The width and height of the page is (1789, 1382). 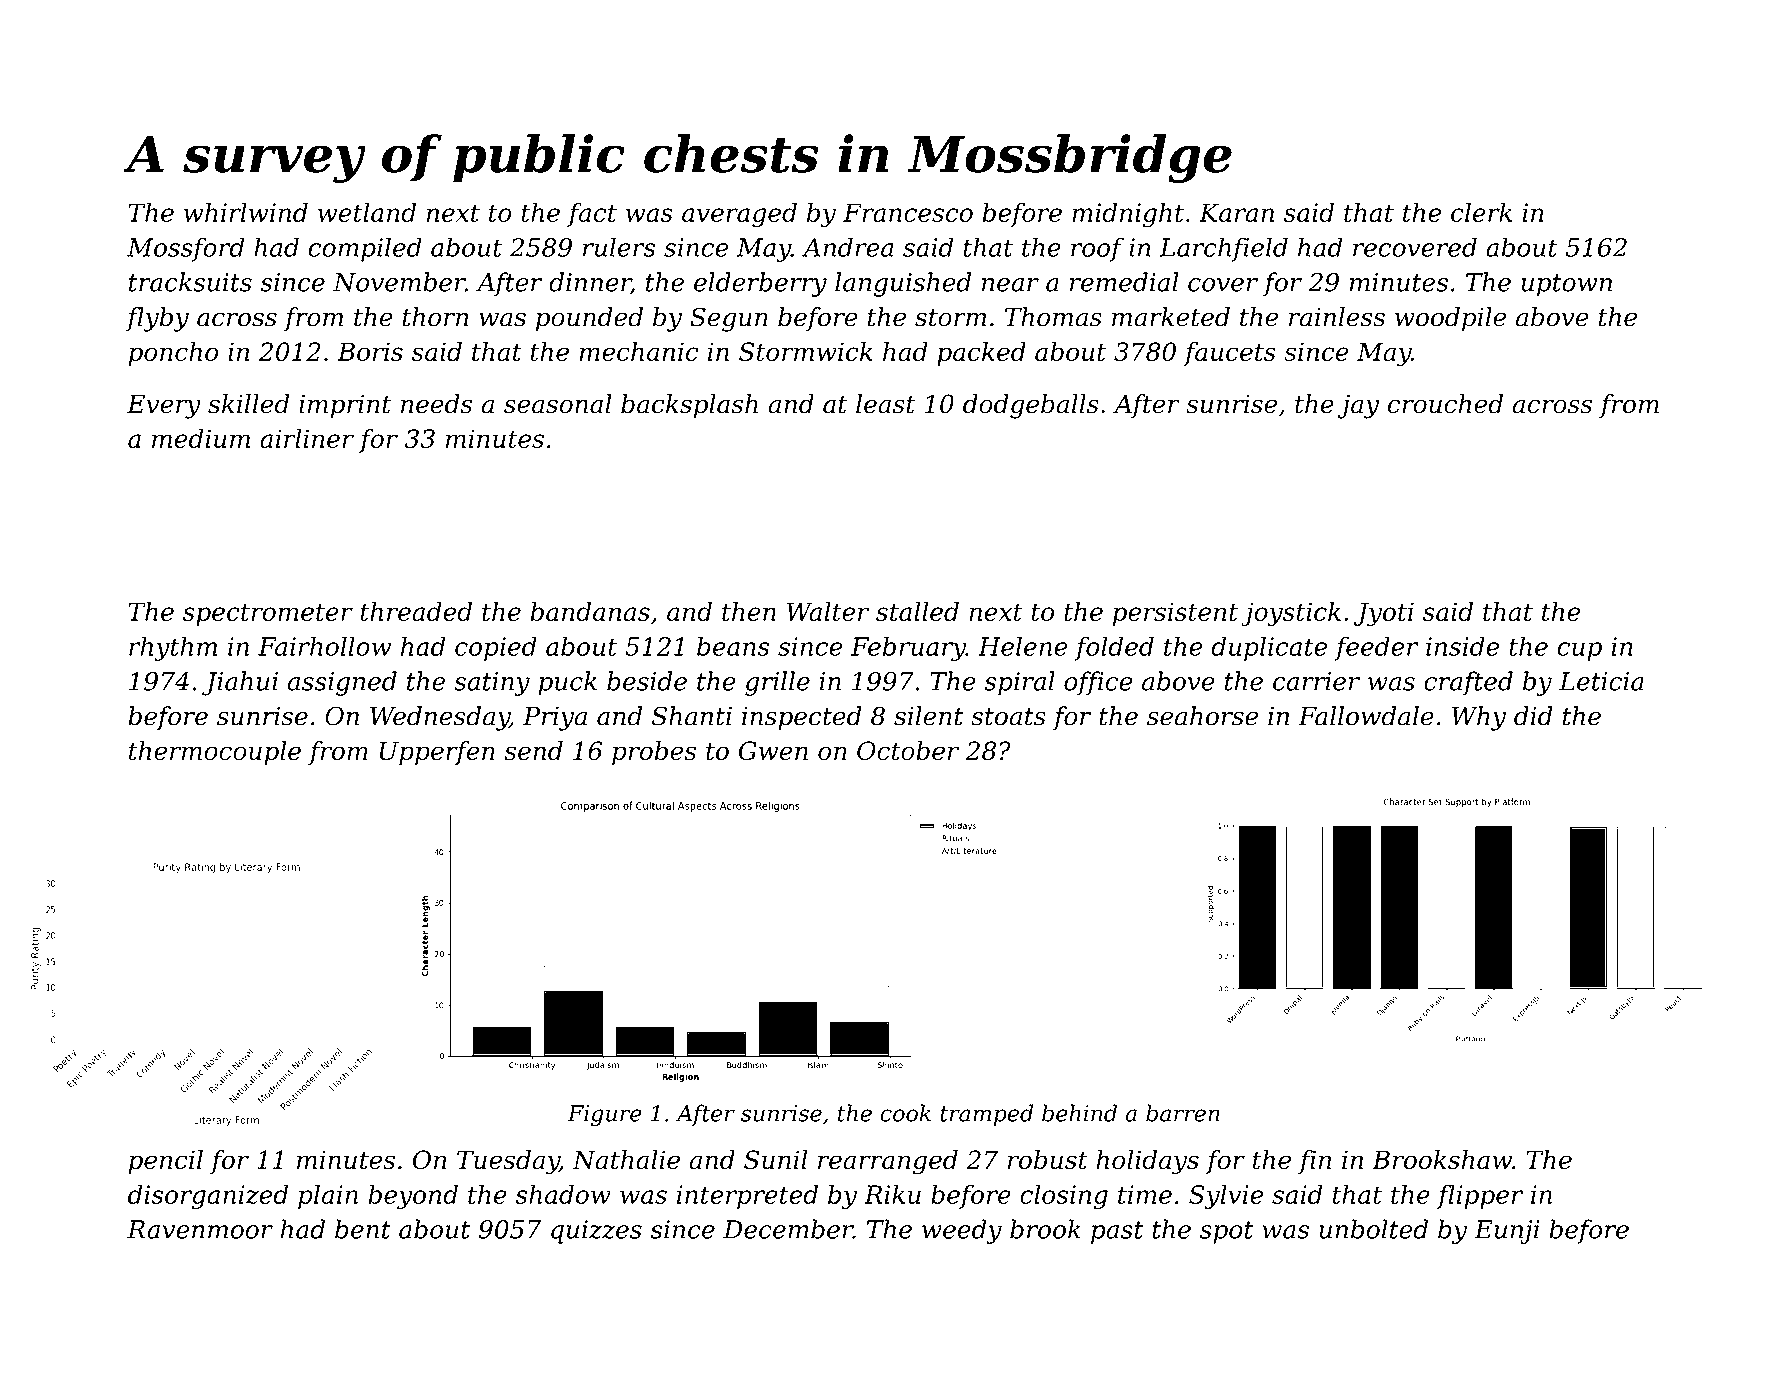 What do you see at coordinates (328, 1196) in the page?
I see `plain` at bounding box center [328, 1196].
